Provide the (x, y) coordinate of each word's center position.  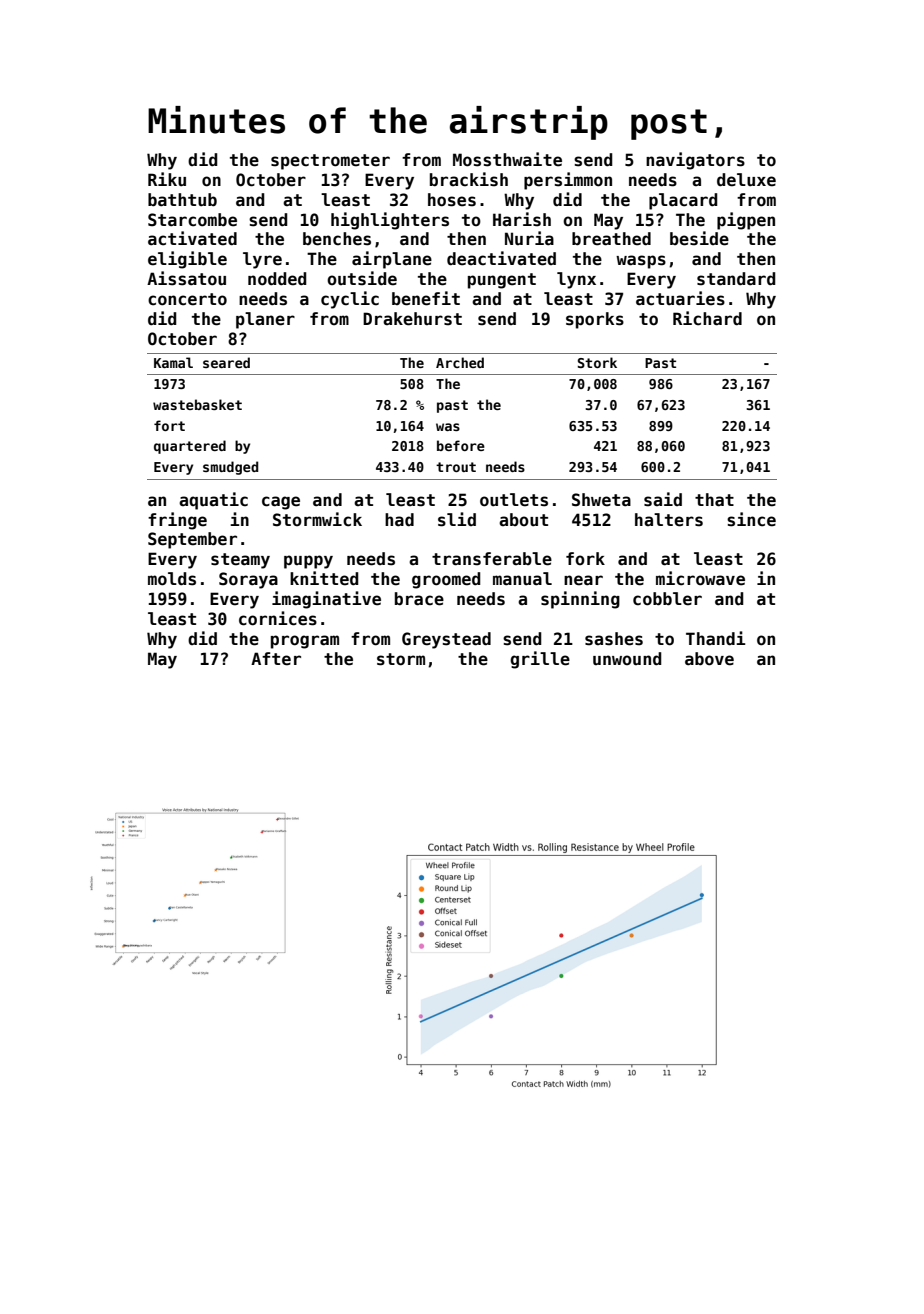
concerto (187, 299)
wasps (641, 262)
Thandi (716, 638)
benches (337, 239)
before (461, 445)
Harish (522, 219)
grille (540, 660)
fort (169, 425)
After (276, 659)
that (714, 500)
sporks (595, 320)
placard (683, 201)
